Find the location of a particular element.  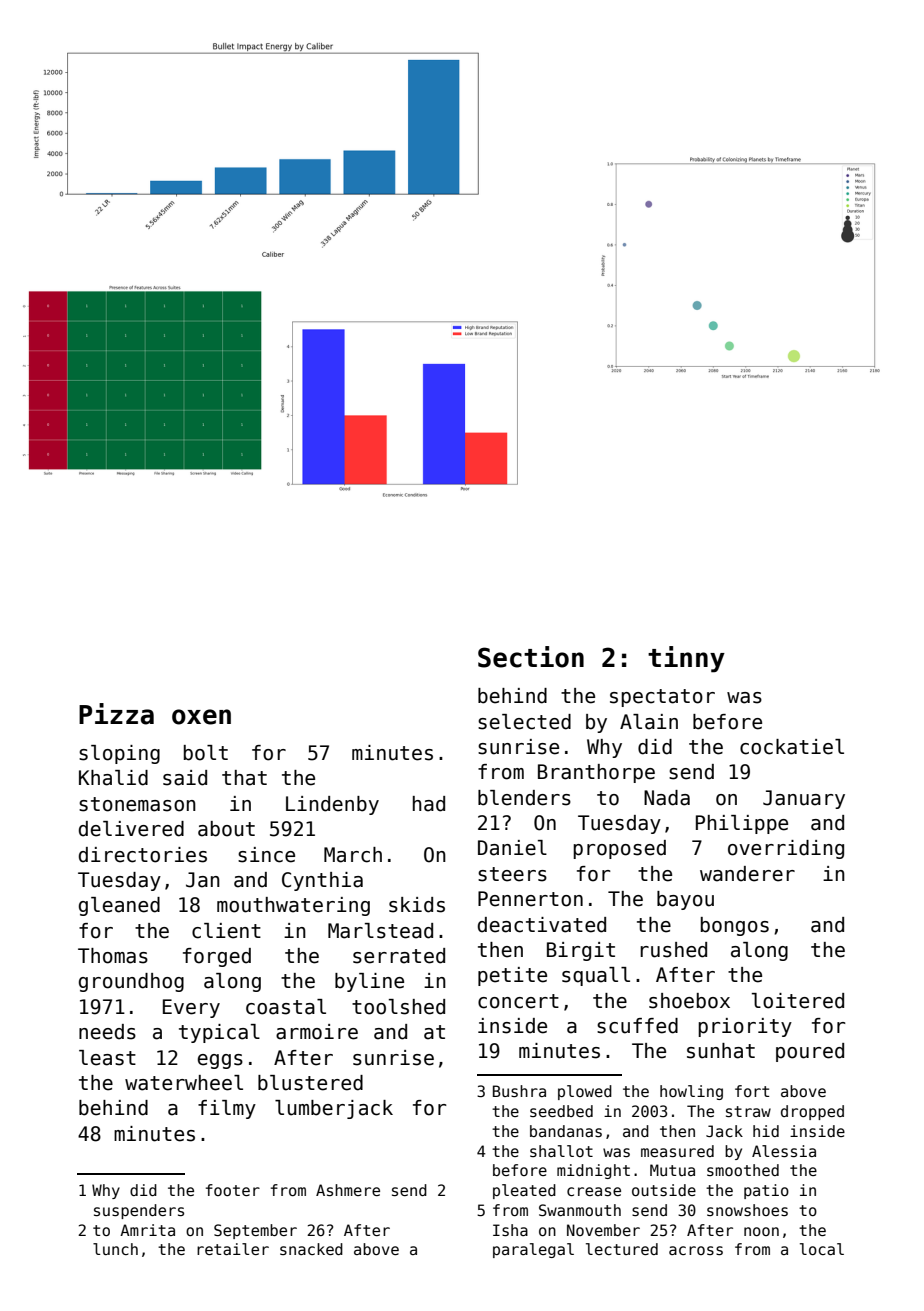

retailer is located at coordinates (233, 1249).
